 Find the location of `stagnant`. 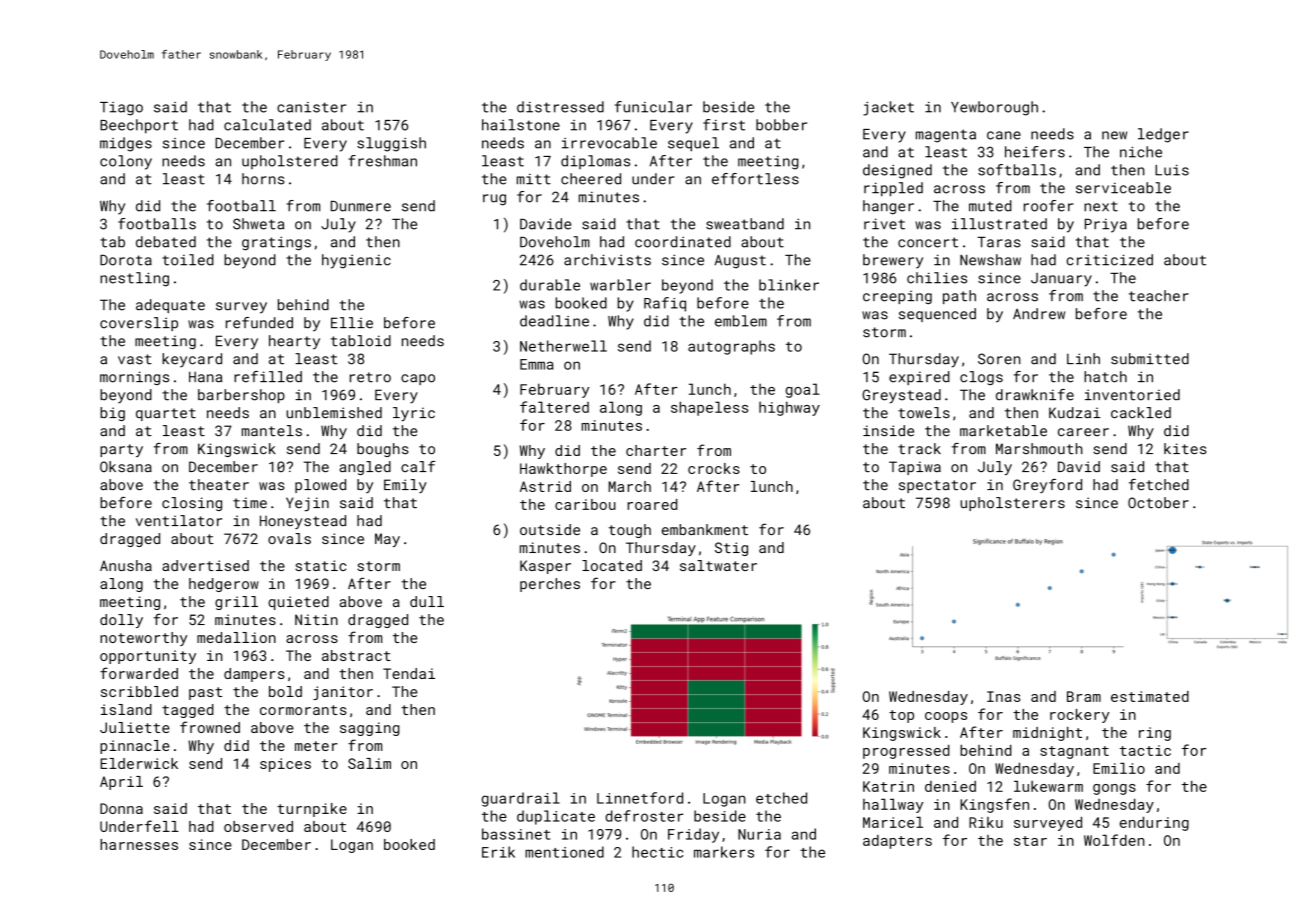

stagnant is located at coordinates (1074, 752).
